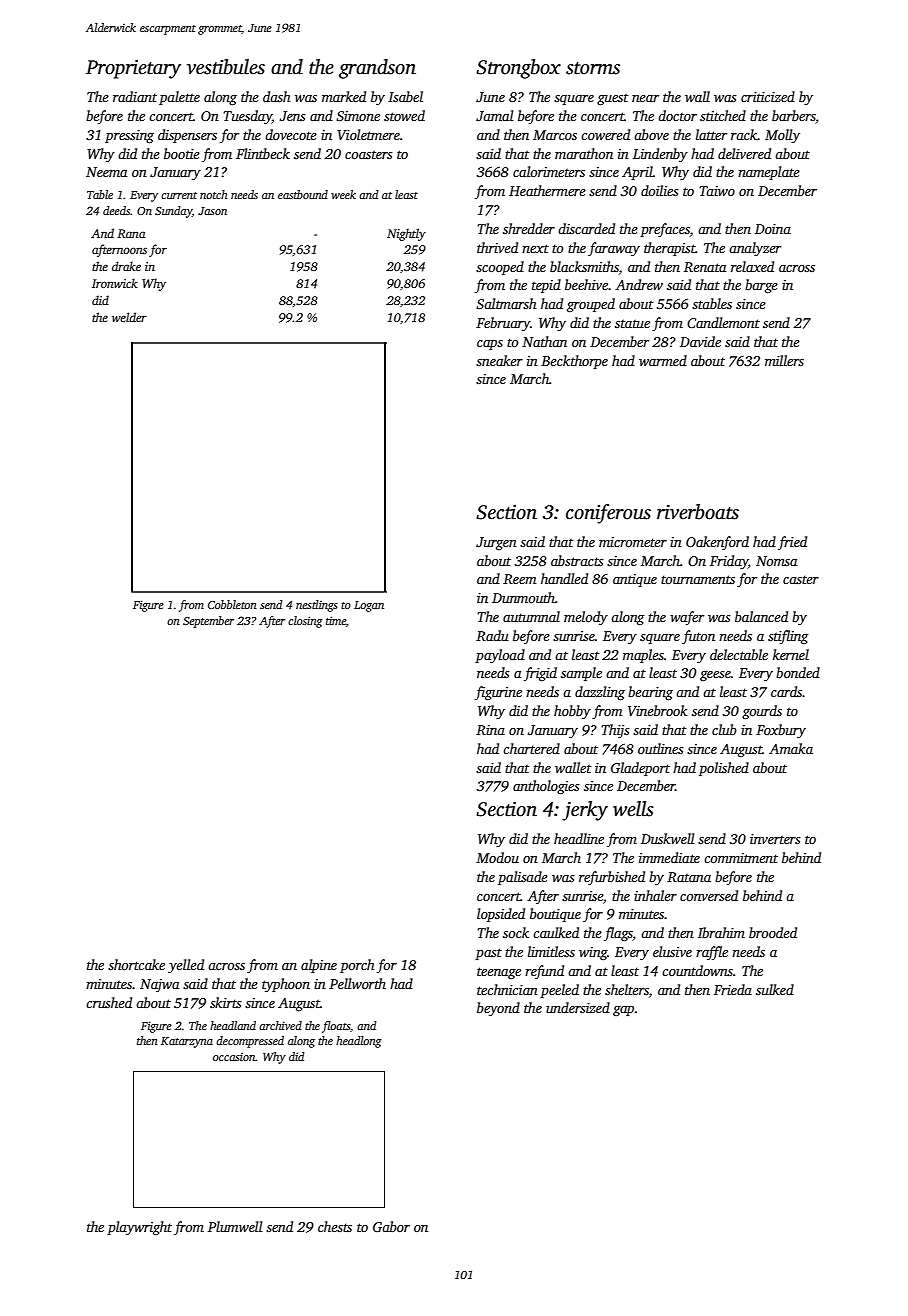 The width and height of the screenshot is (908, 1316). Describe the element at coordinates (547, 190) in the screenshot. I see `Heathermere` at that location.
